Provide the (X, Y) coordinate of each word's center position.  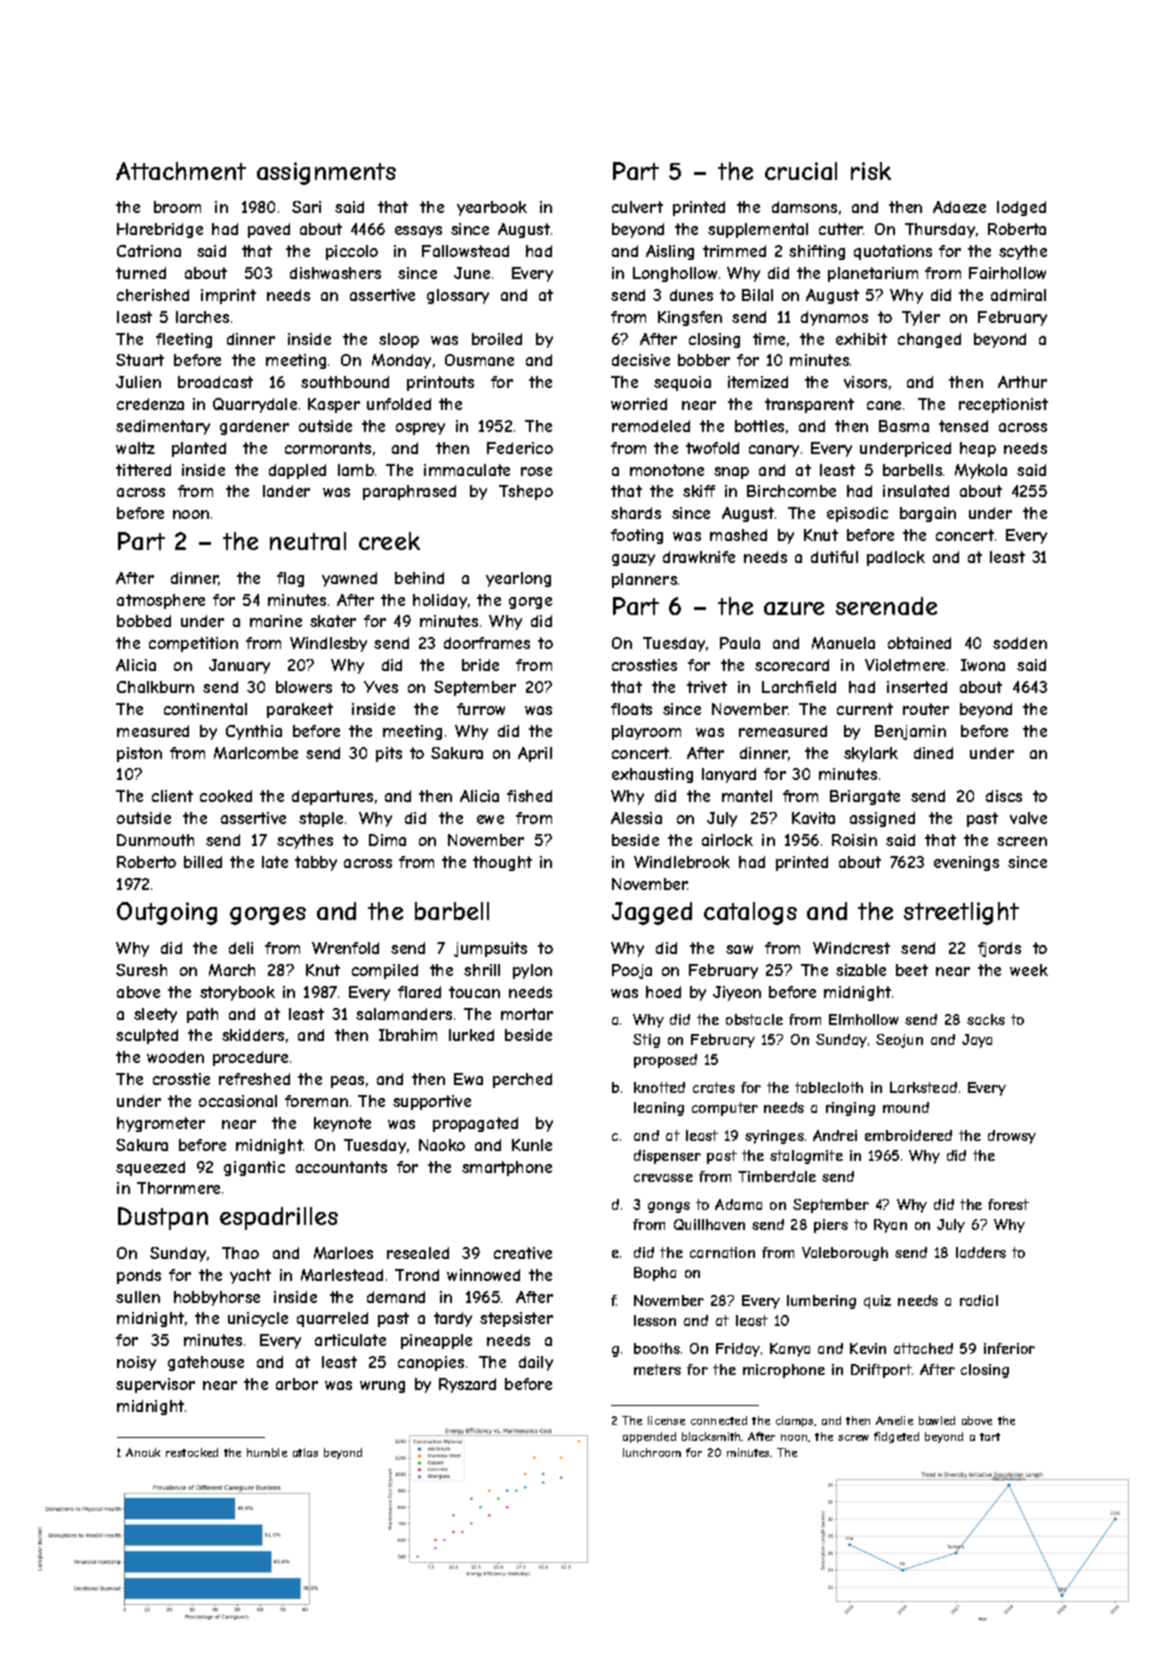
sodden (1020, 643)
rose (536, 471)
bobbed (144, 621)
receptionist (1003, 405)
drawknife (699, 557)
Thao (240, 1253)
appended (649, 1437)
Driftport (881, 1371)
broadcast (215, 382)
